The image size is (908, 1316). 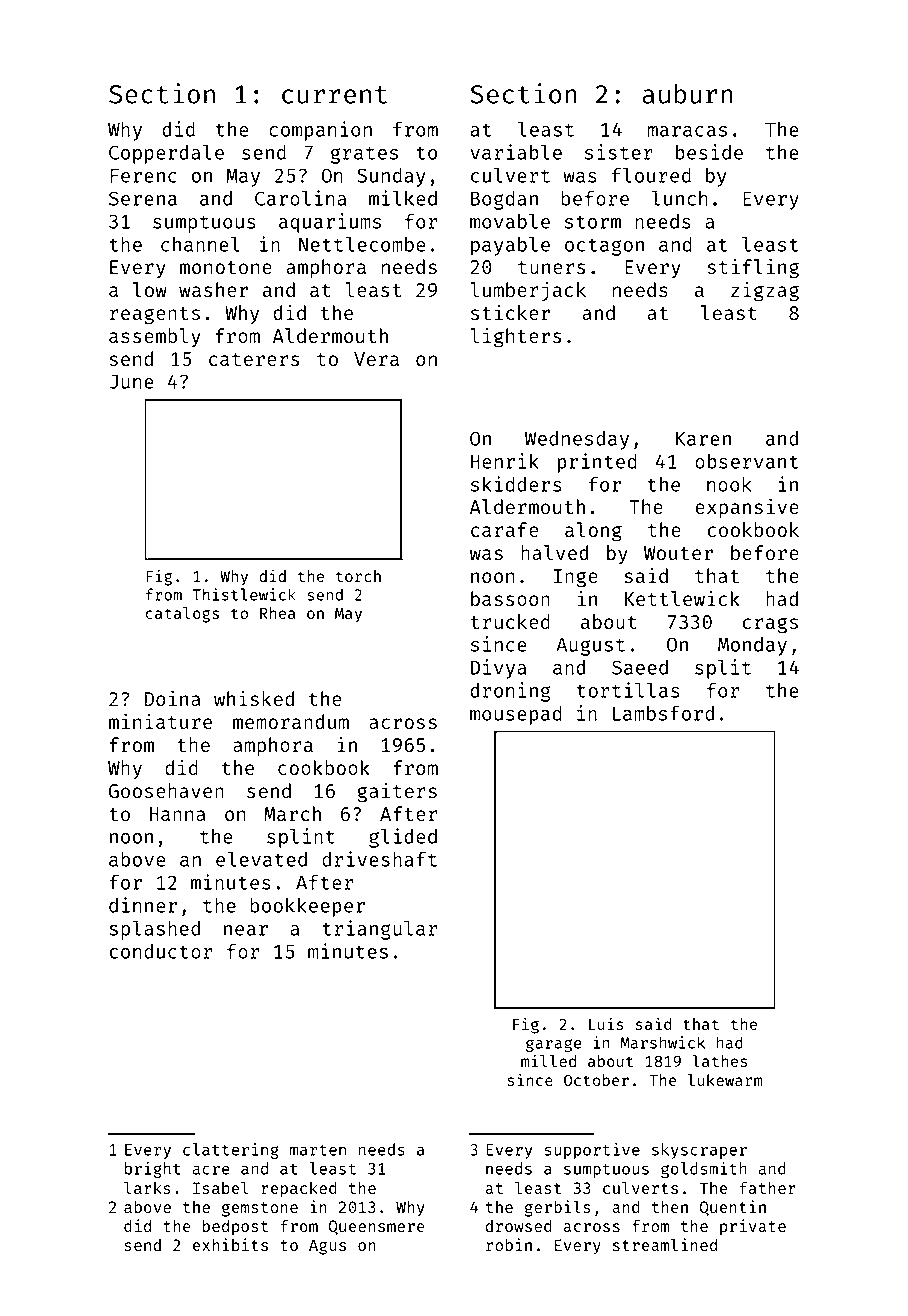 What do you see at coordinates (166, 790) in the document?
I see `Goosehaven` at bounding box center [166, 790].
